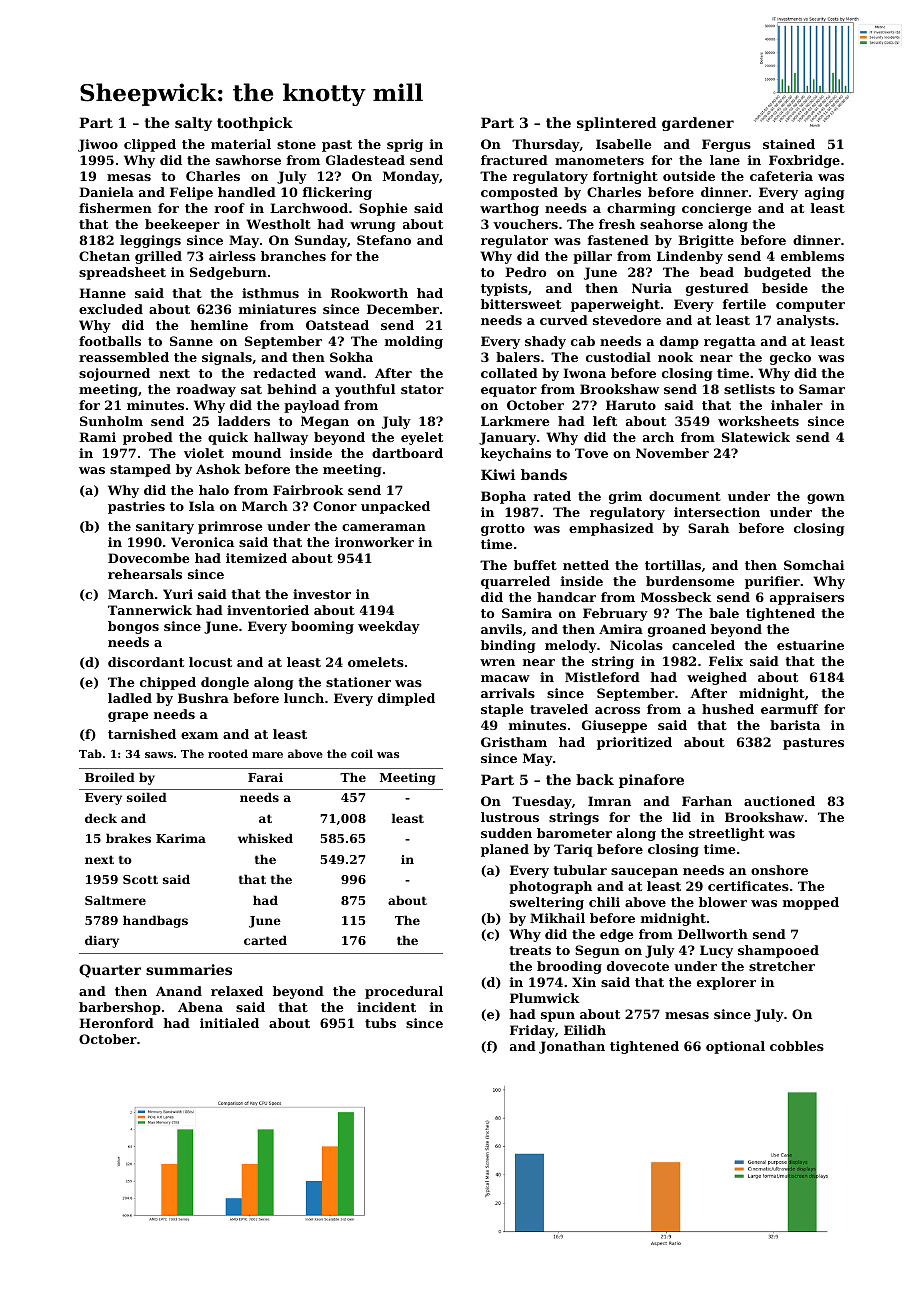 The height and width of the document is (1308, 924). What do you see at coordinates (98, 145) in the document?
I see `Jiwoo` at bounding box center [98, 145].
